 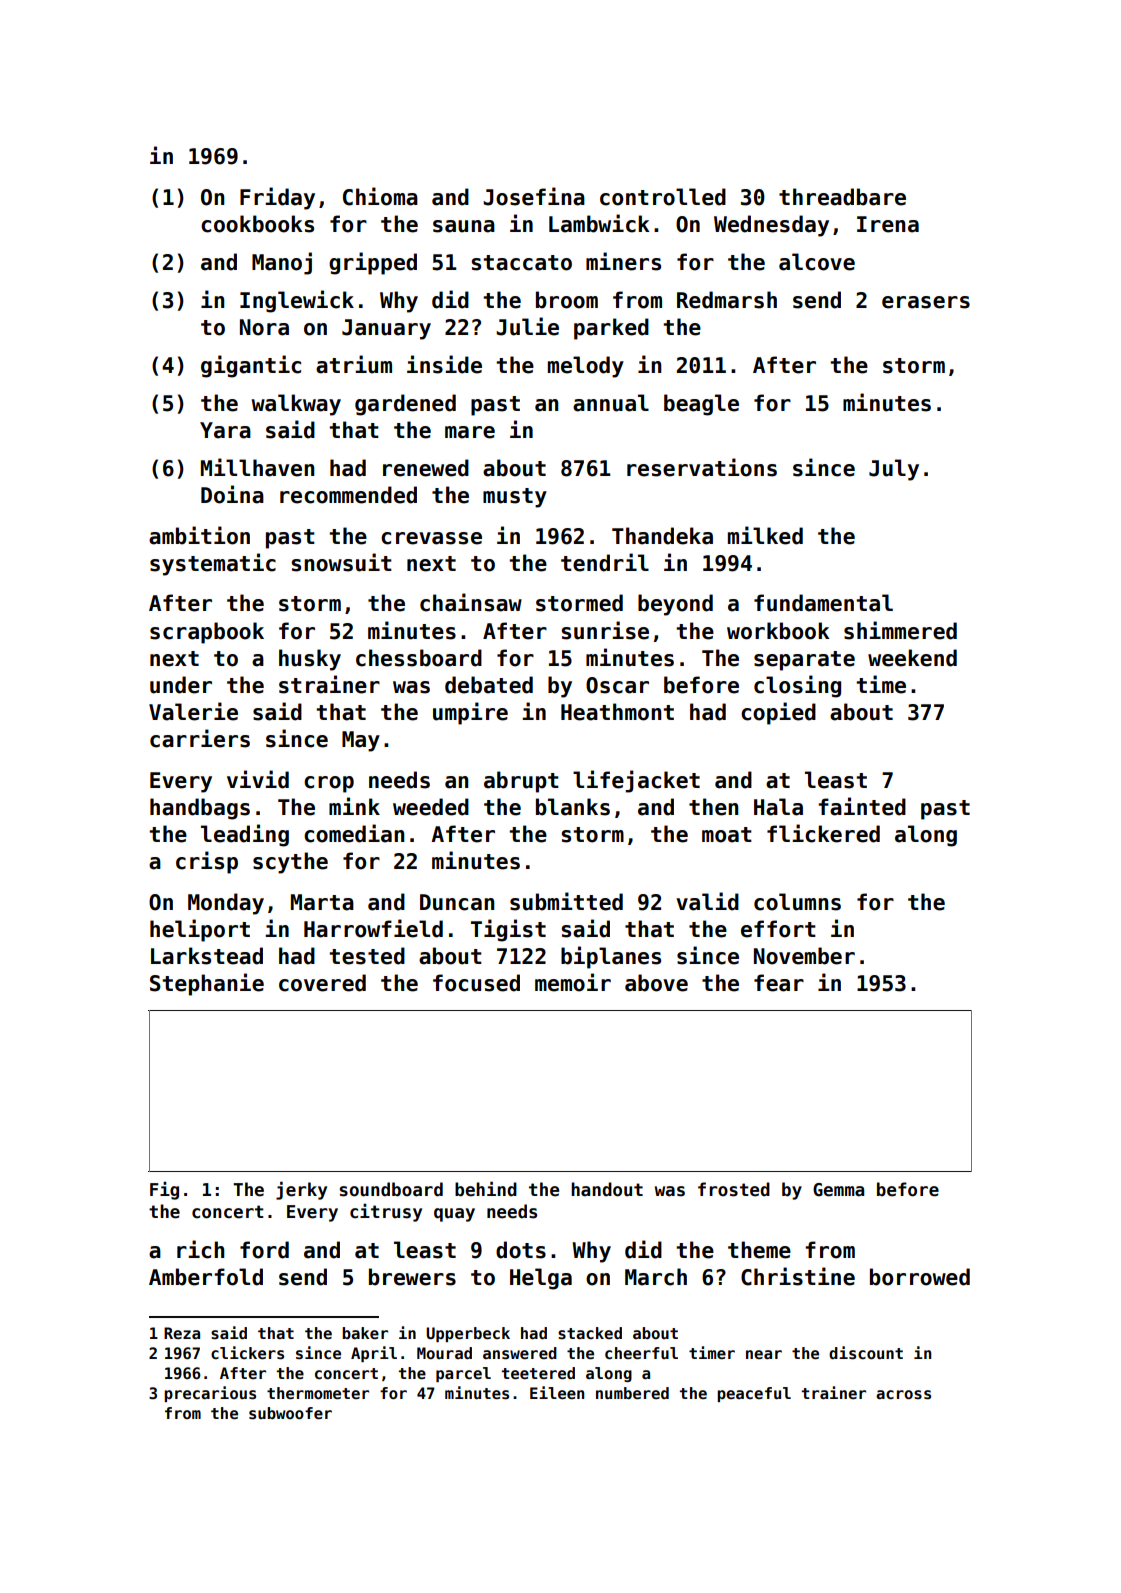 What do you see at coordinates (470, 713) in the screenshot?
I see `umpire` at bounding box center [470, 713].
